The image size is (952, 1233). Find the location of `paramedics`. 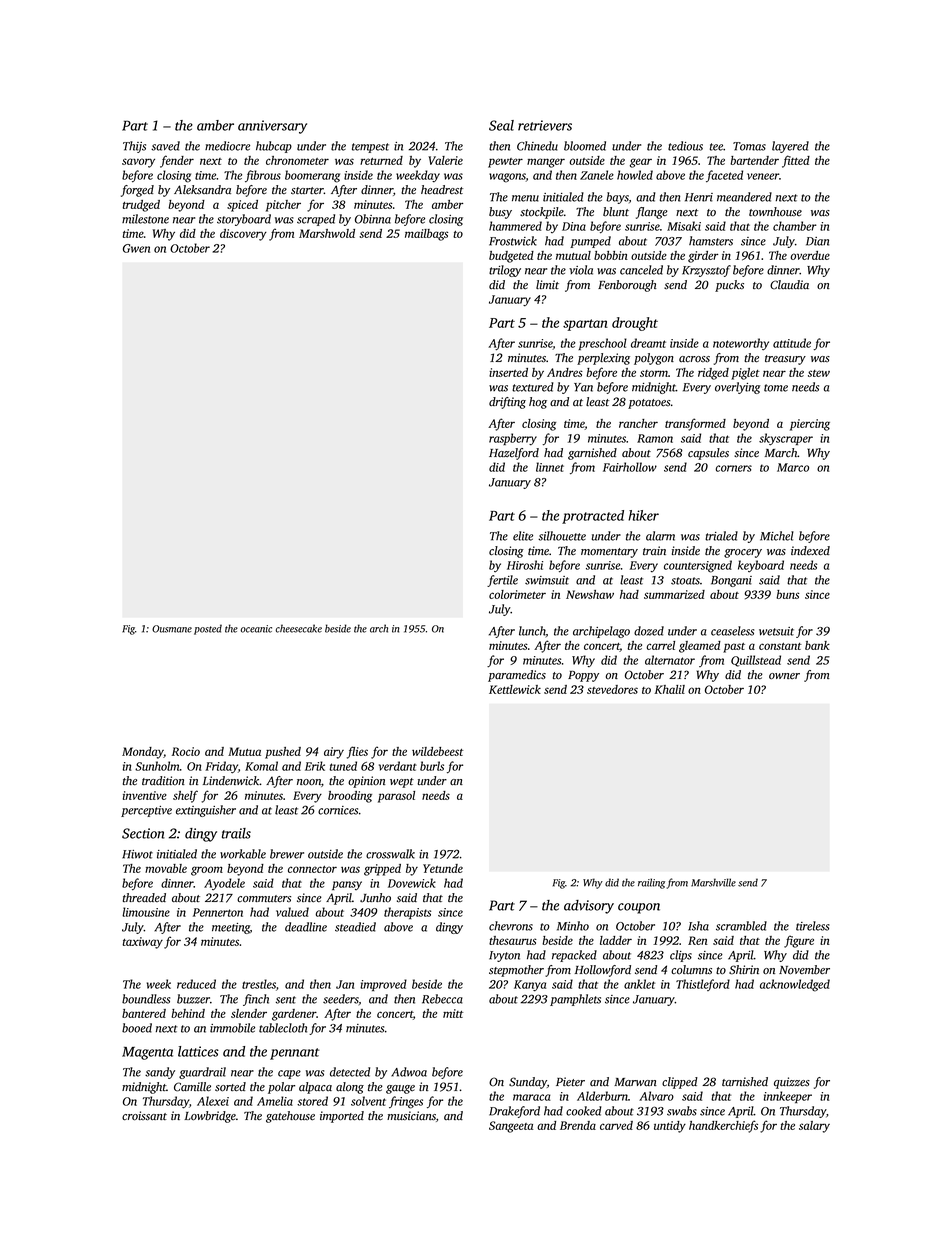

paramedics is located at coordinates (517, 676).
